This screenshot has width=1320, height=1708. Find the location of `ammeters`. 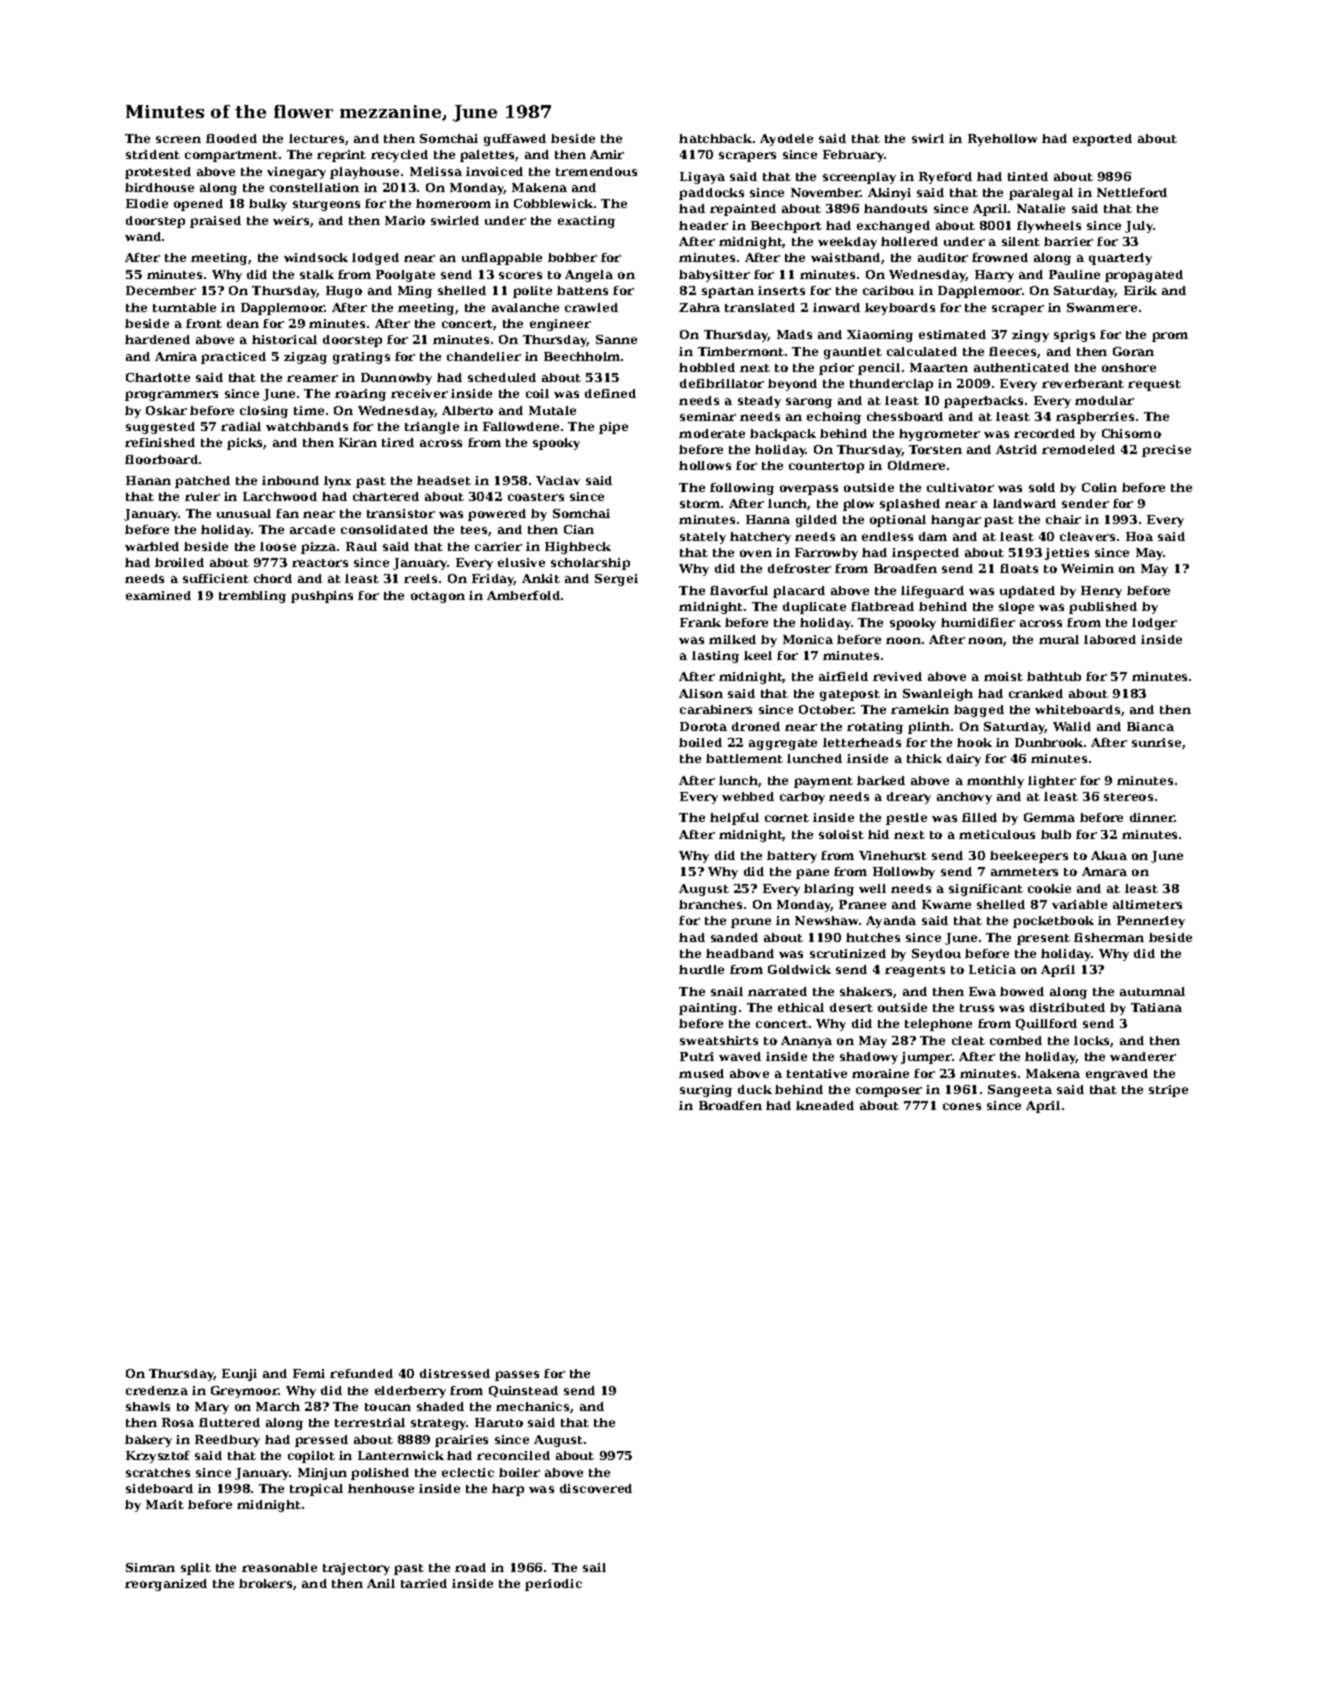

ammeters is located at coordinates (1024, 872).
